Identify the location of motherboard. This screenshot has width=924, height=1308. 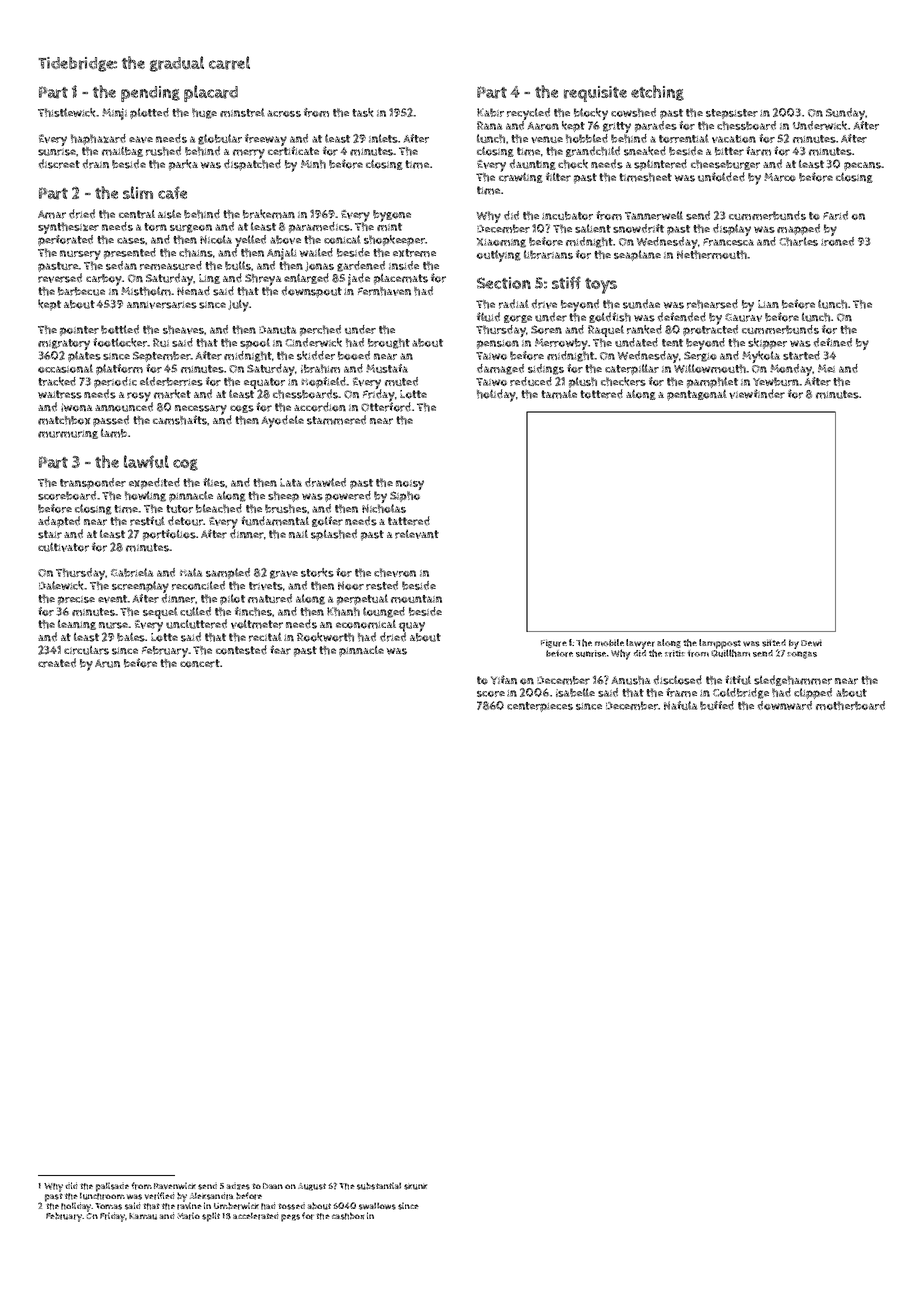
(850, 705).
